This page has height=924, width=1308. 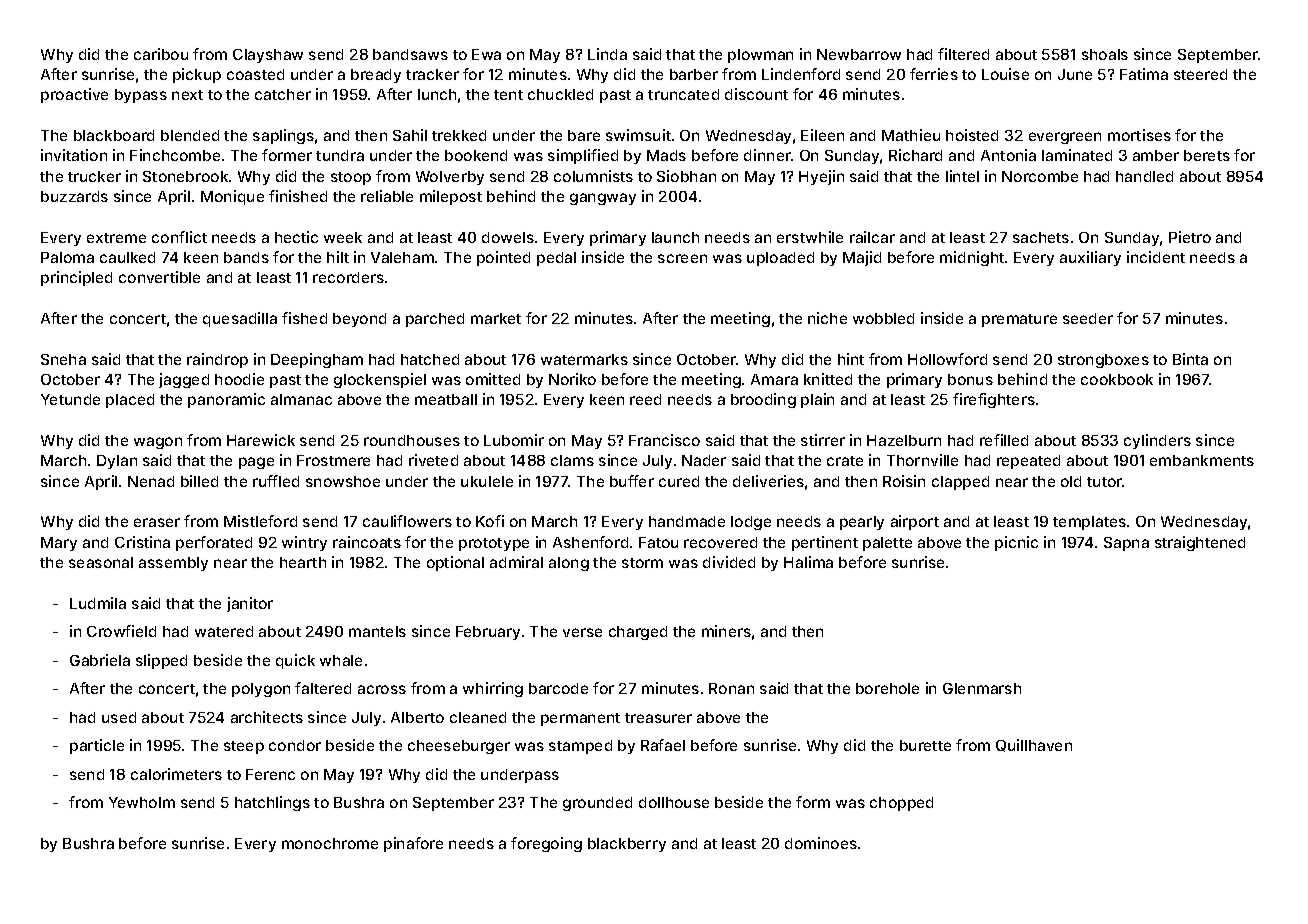 I want to click on ukulele, so click(x=487, y=481).
